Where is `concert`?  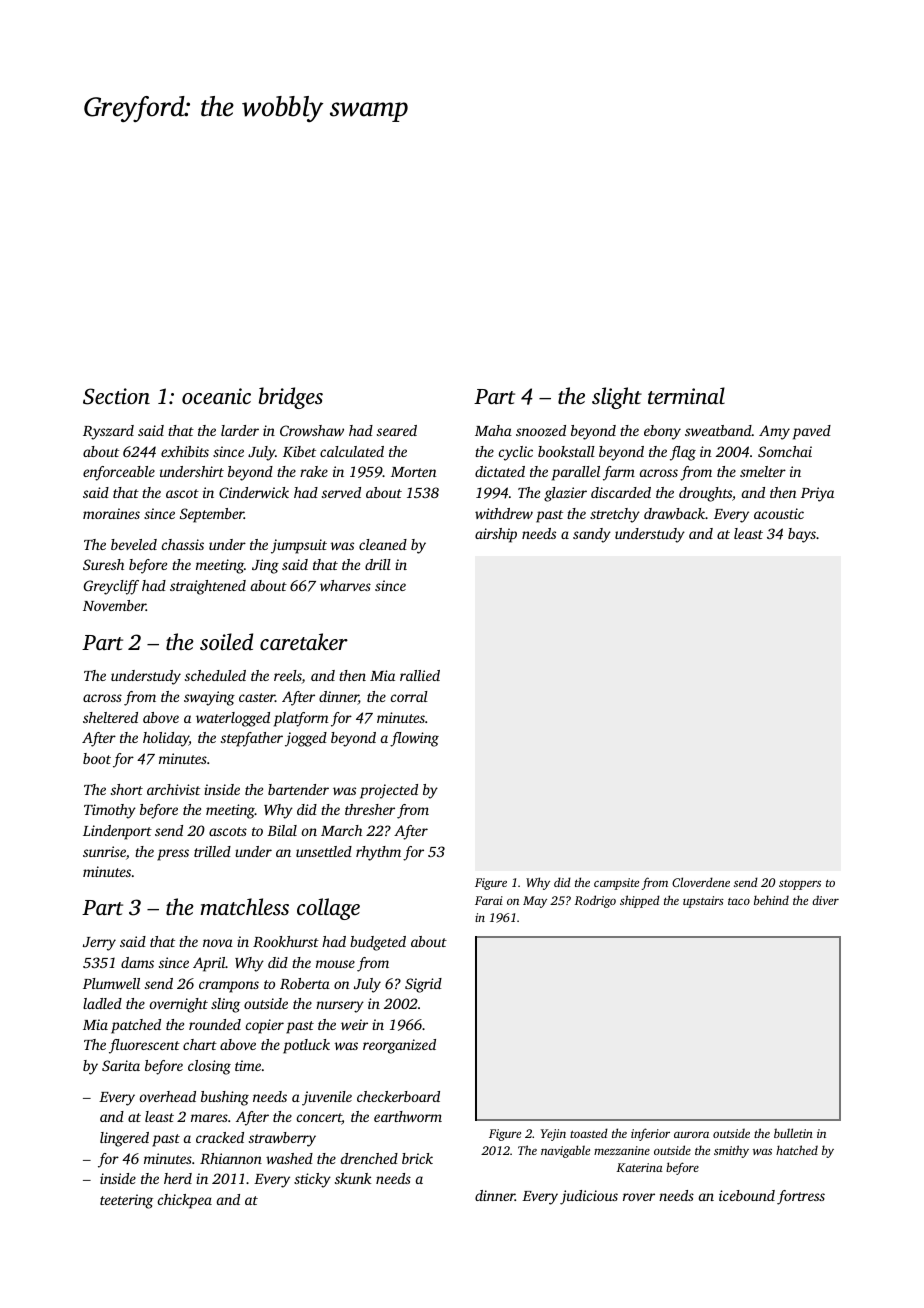 concert is located at coordinates (319, 1119).
